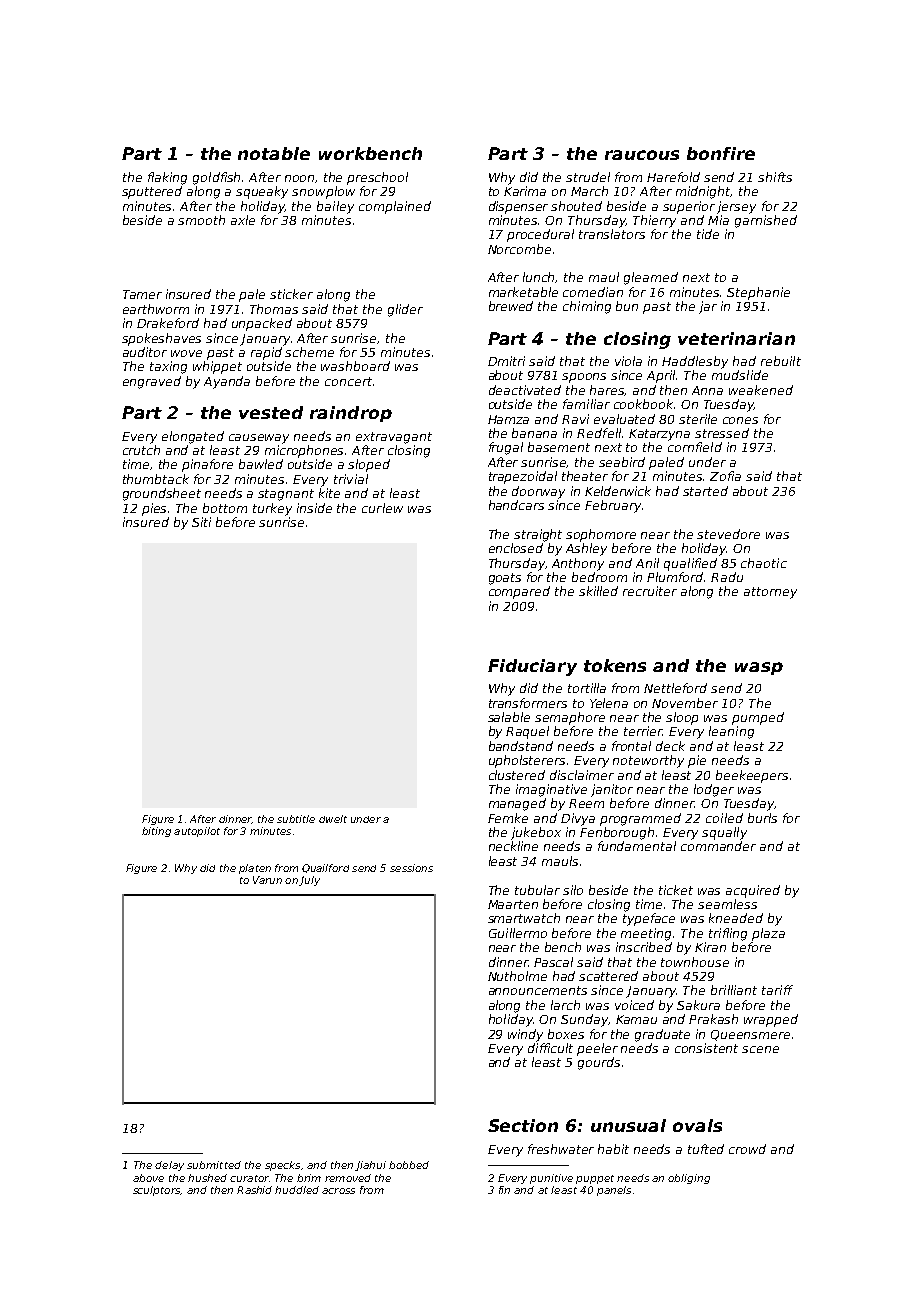 The height and width of the screenshot is (1314, 924). I want to click on chaotic, so click(764, 563).
